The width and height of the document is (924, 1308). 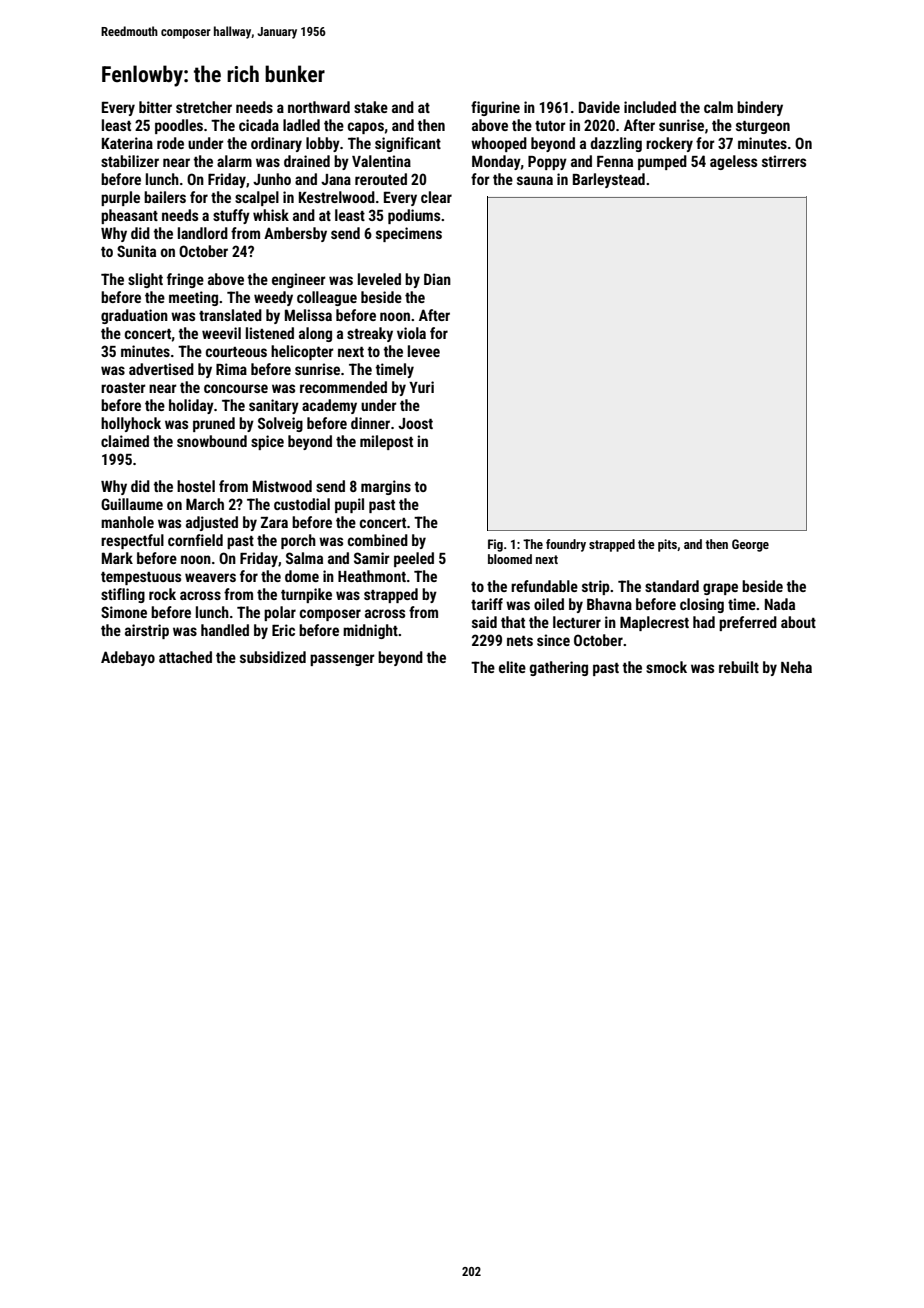 What do you see at coordinates (609, 180) in the document?
I see `Barleystead` at bounding box center [609, 180].
